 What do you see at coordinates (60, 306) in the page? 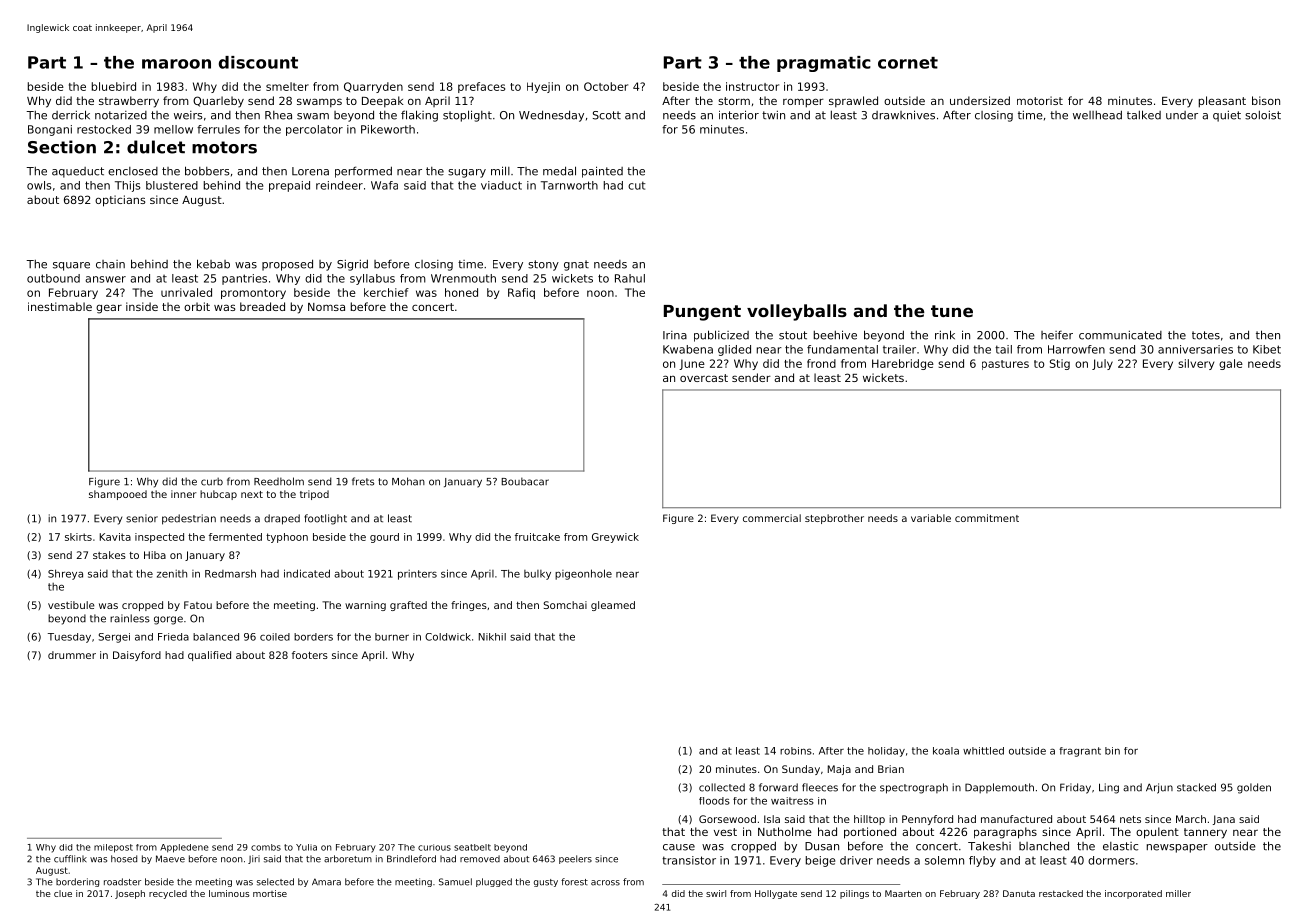
I see `inestimable` at bounding box center [60, 306].
